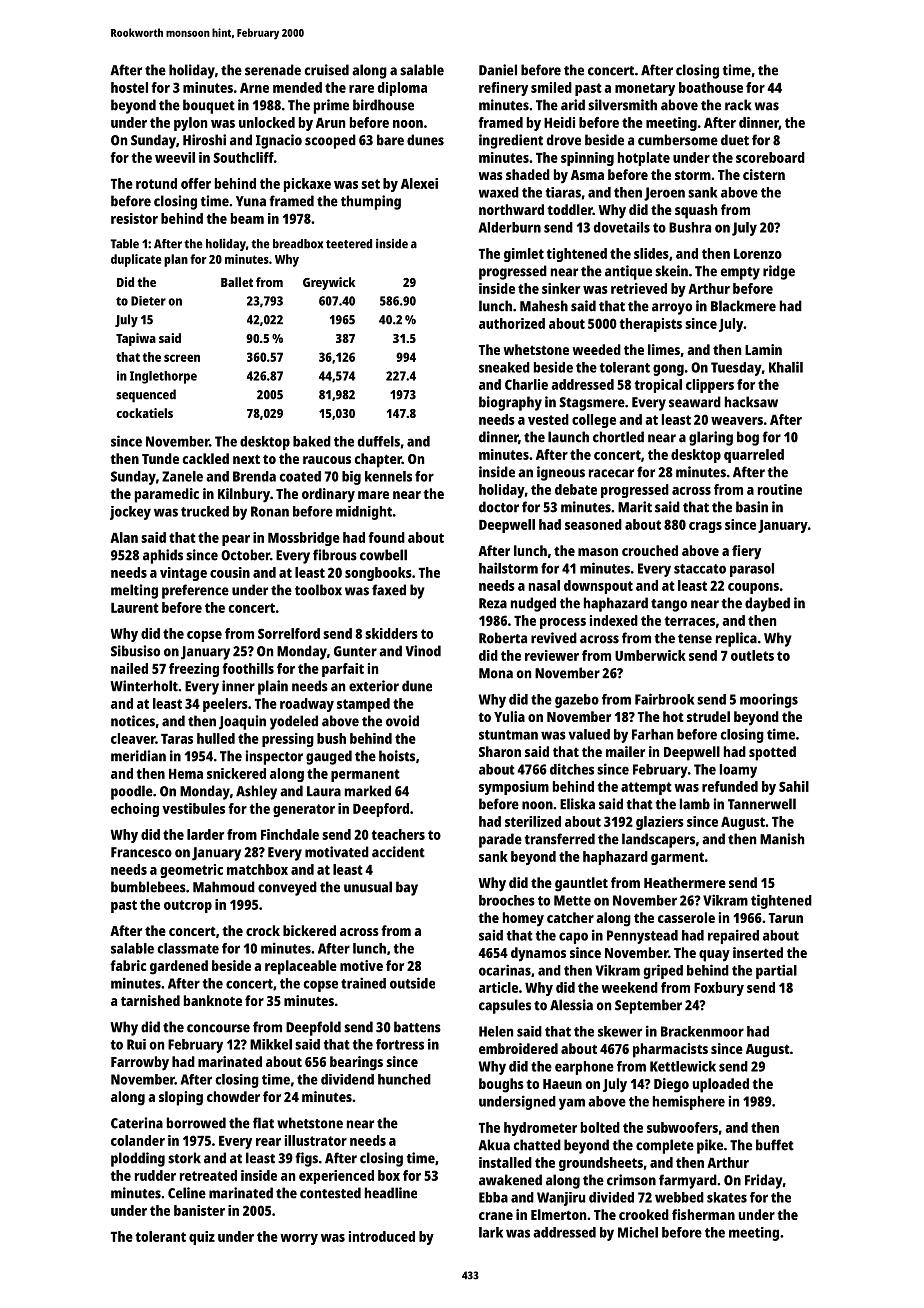 The height and width of the page is (1308, 924). Describe the element at coordinates (504, 367) in the page. I see `sneaked` at that location.
